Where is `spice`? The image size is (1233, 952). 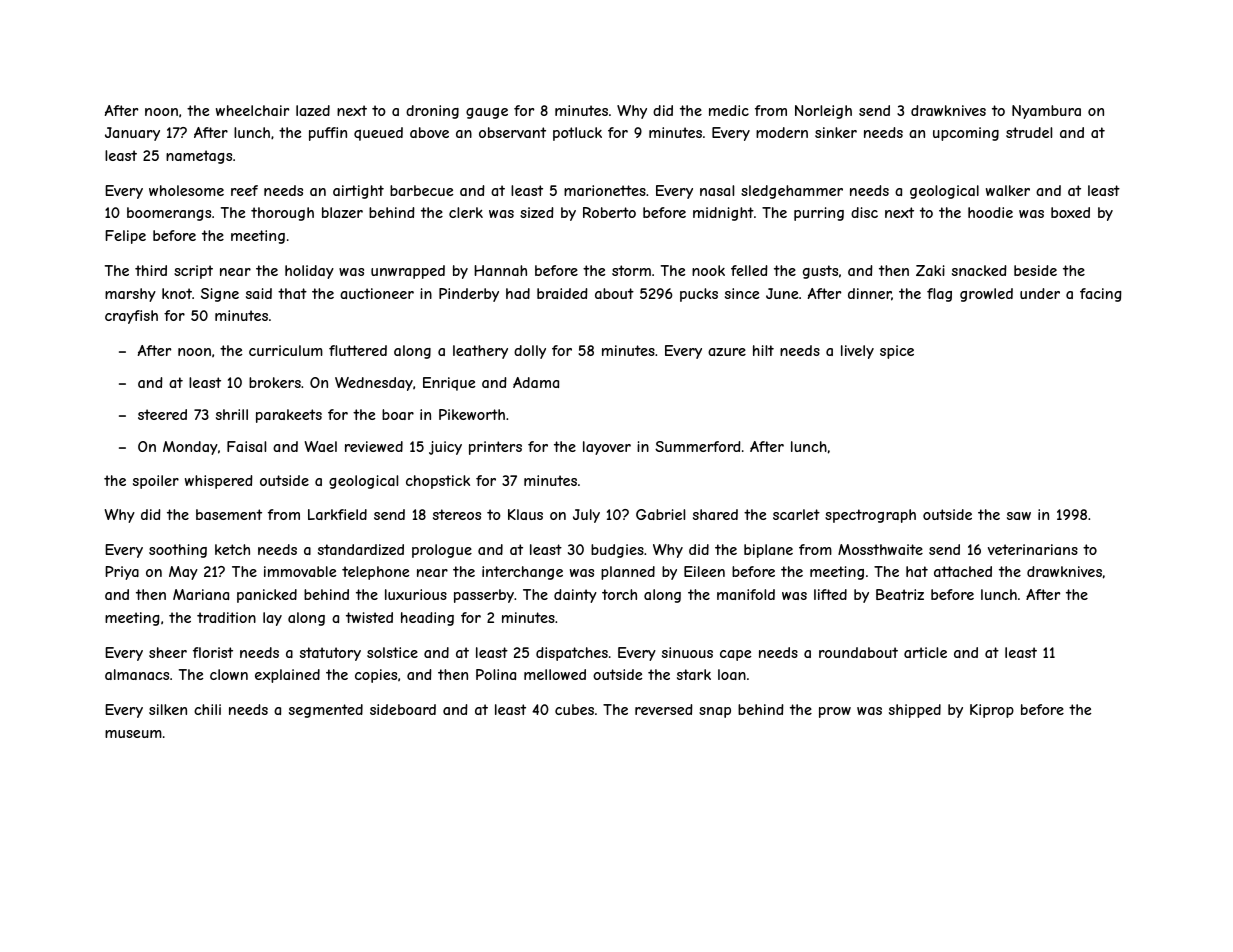 spice is located at coordinates (897, 352).
